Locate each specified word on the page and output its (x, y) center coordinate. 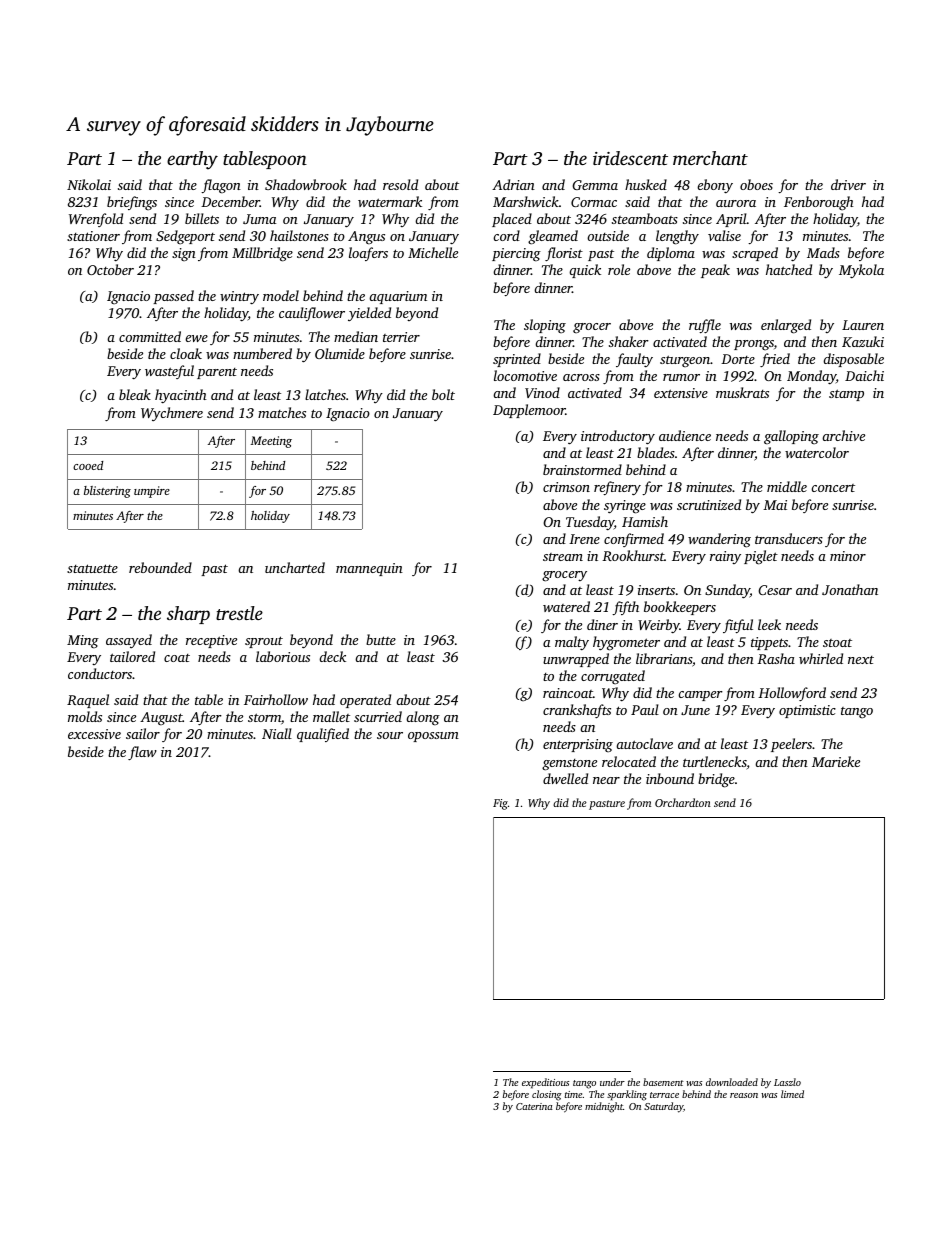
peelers (791, 745)
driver (848, 184)
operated (365, 701)
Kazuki (863, 341)
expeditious (545, 1083)
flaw (142, 753)
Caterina (534, 1106)
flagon (221, 186)
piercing (516, 255)
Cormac (594, 202)
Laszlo (787, 1082)
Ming (83, 642)
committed (150, 336)
